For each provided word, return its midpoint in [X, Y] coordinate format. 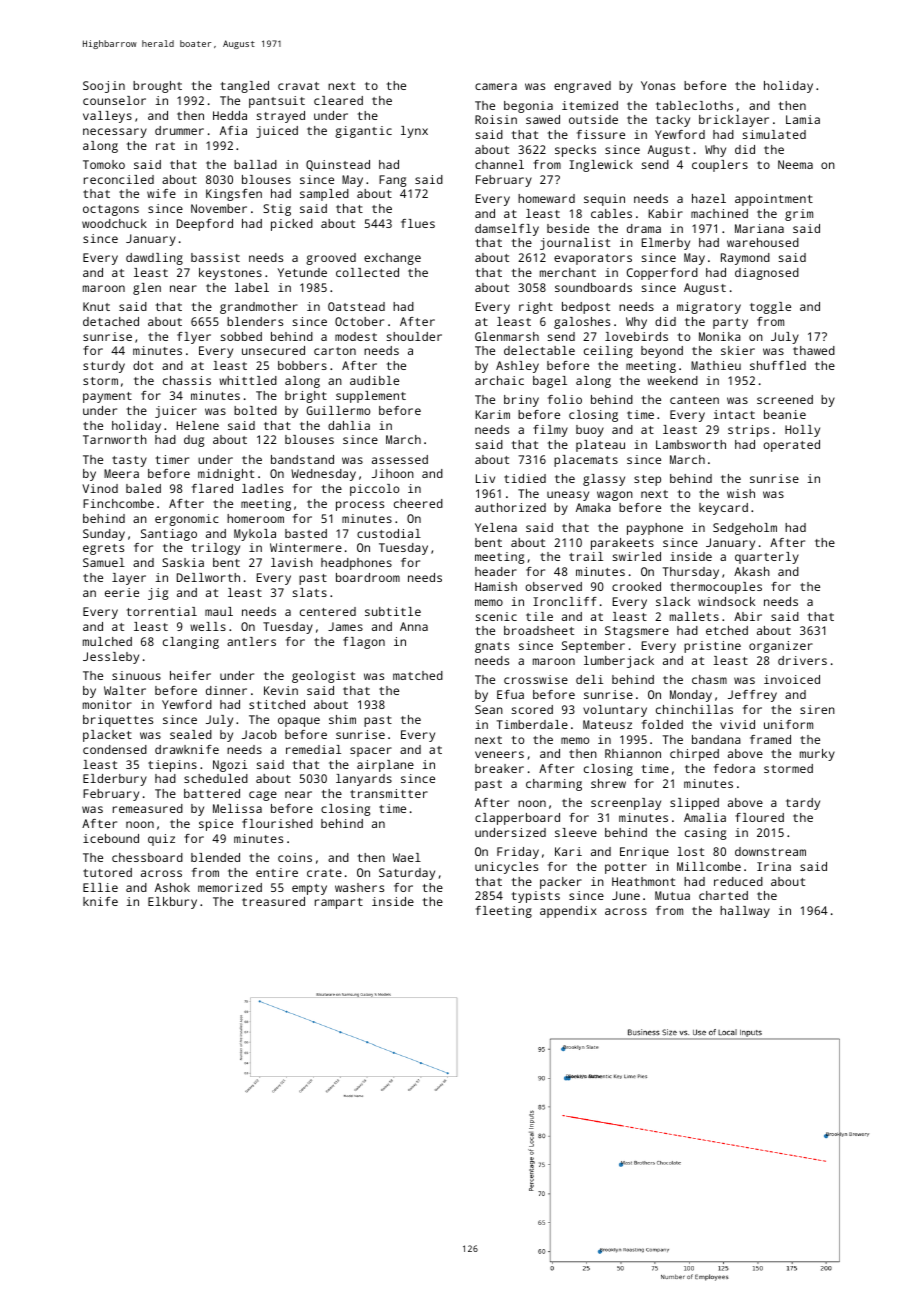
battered [212, 793]
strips [748, 431]
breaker [499, 768]
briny [521, 401]
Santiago [169, 535]
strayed [281, 117]
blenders [255, 321]
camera [496, 86]
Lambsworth [691, 444]
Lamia [803, 119]
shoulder [414, 336]
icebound [111, 838]
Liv [485, 478]
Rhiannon [633, 753]
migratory [709, 308]
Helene [198, 425]
